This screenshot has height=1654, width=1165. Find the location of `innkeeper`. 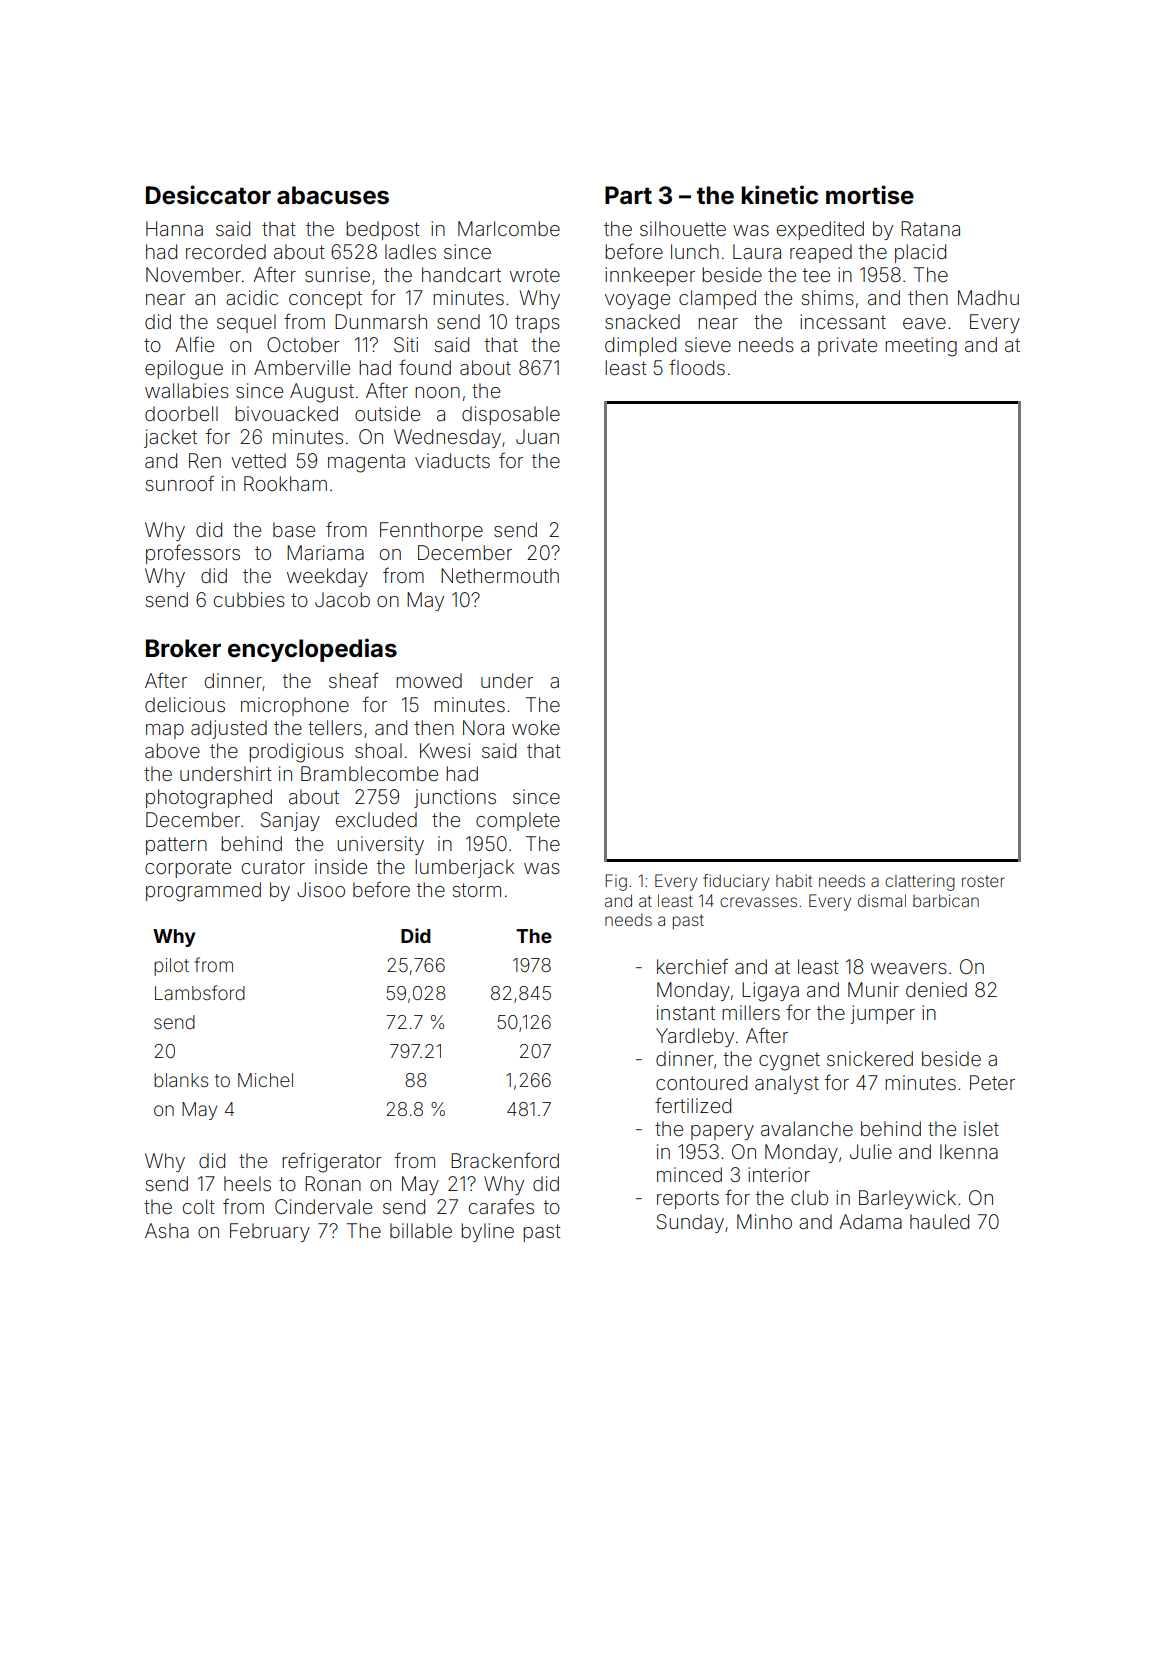

innkeeper is located at coordinates (650, 276).
